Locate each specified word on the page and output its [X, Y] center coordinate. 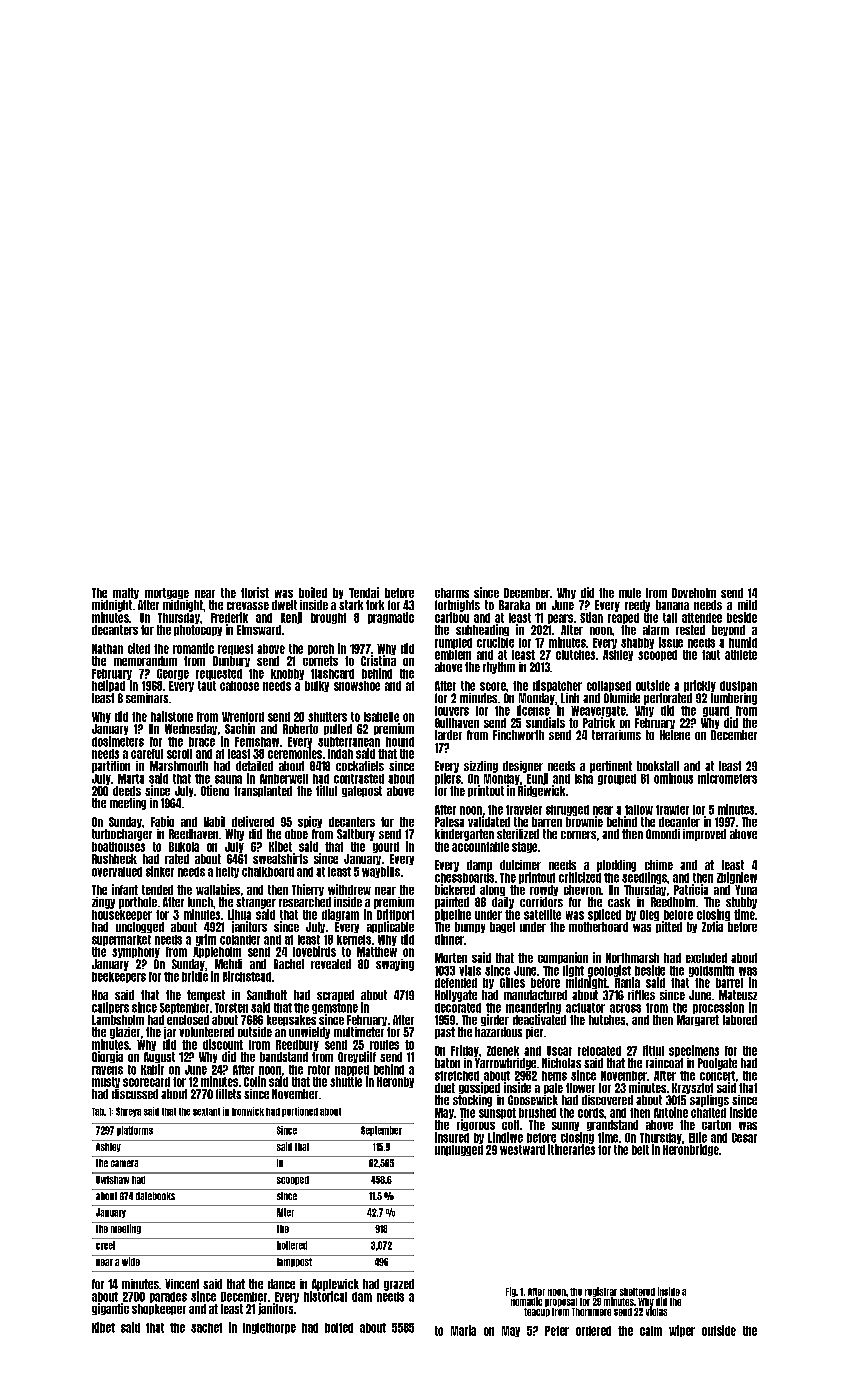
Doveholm [694, 593]
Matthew [377, 952]
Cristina [378, 660]
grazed [399, 1285]
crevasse [248, 606]
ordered [593, 1331]
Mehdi [228, 964]
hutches [607, 1020]
